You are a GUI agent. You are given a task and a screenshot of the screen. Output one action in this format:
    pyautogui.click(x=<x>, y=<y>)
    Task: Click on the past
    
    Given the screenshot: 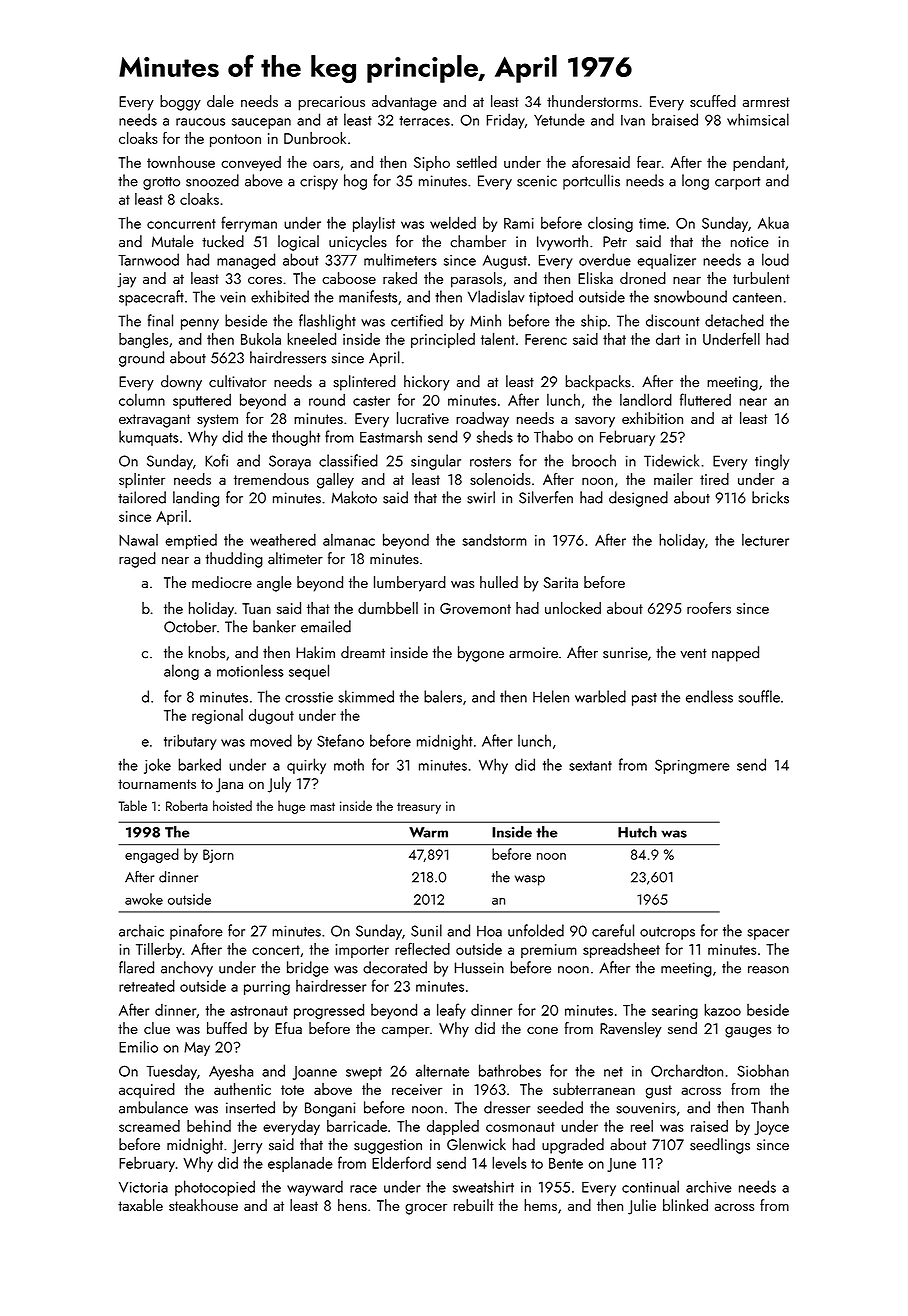 What is the action you would take?
    pyautogui.click(x=644, y=699)
